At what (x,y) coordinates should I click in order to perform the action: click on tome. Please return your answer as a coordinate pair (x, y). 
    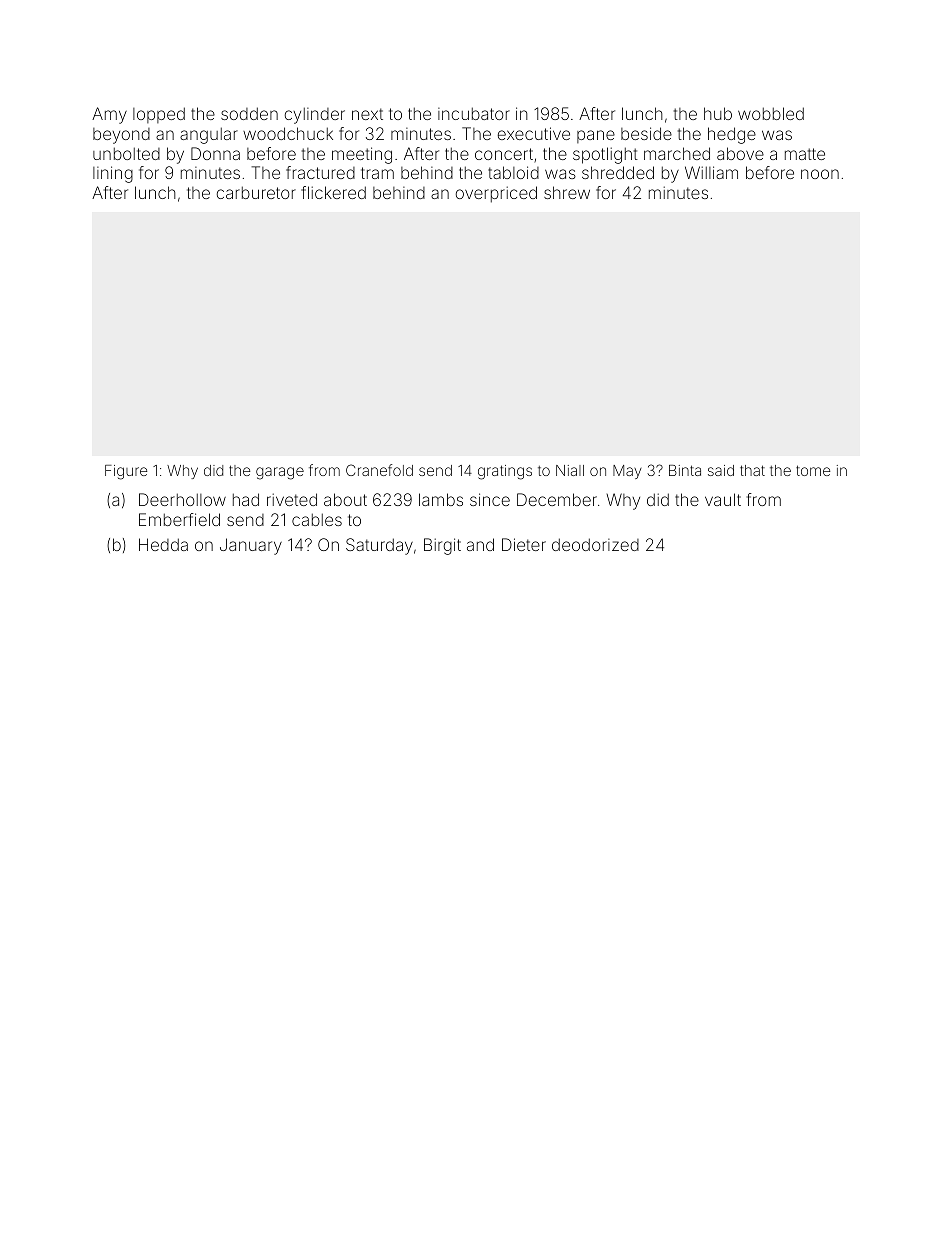
    Looking at the image, I should click on (813, 470).
